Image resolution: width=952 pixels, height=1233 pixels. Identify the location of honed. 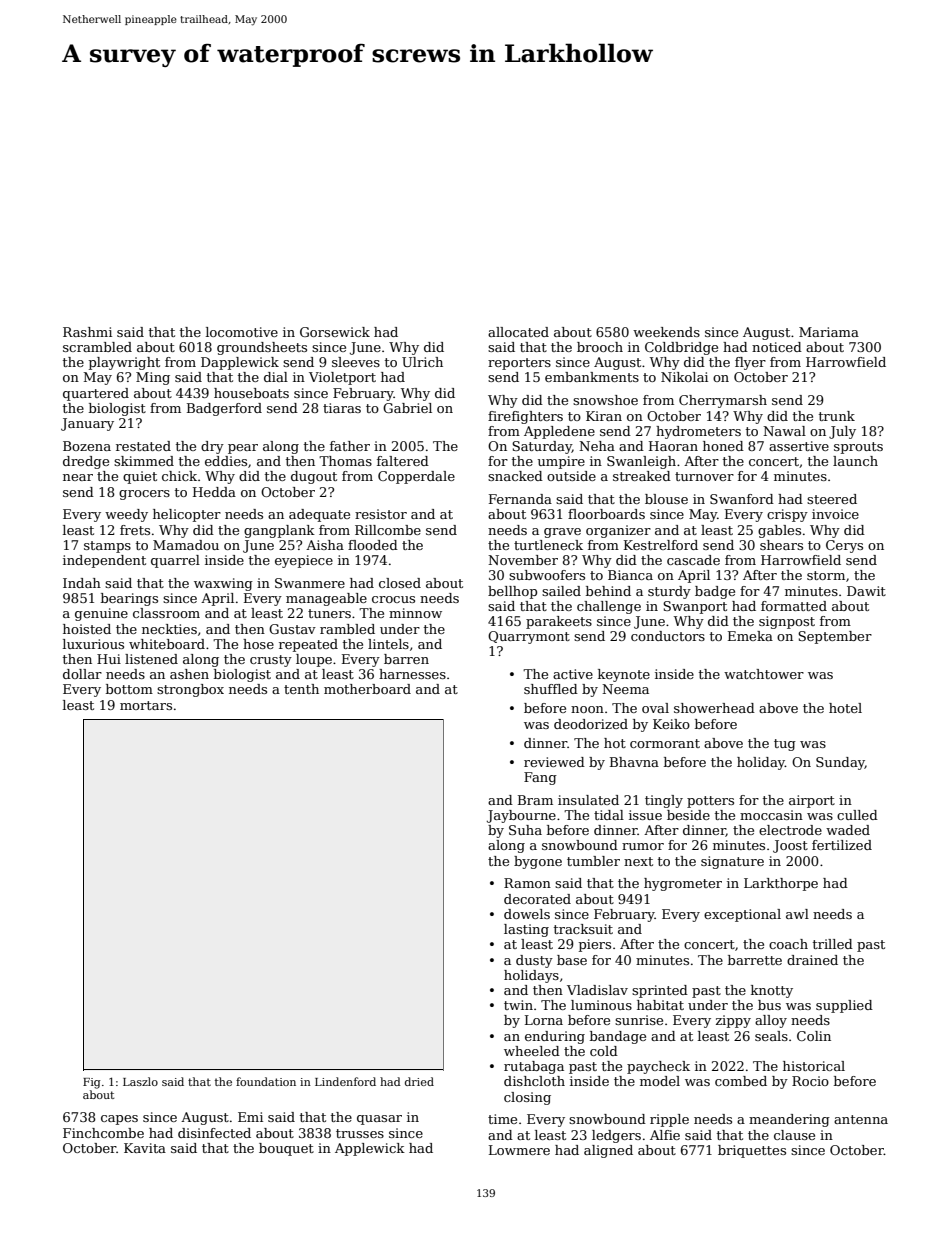
(723, 446).
